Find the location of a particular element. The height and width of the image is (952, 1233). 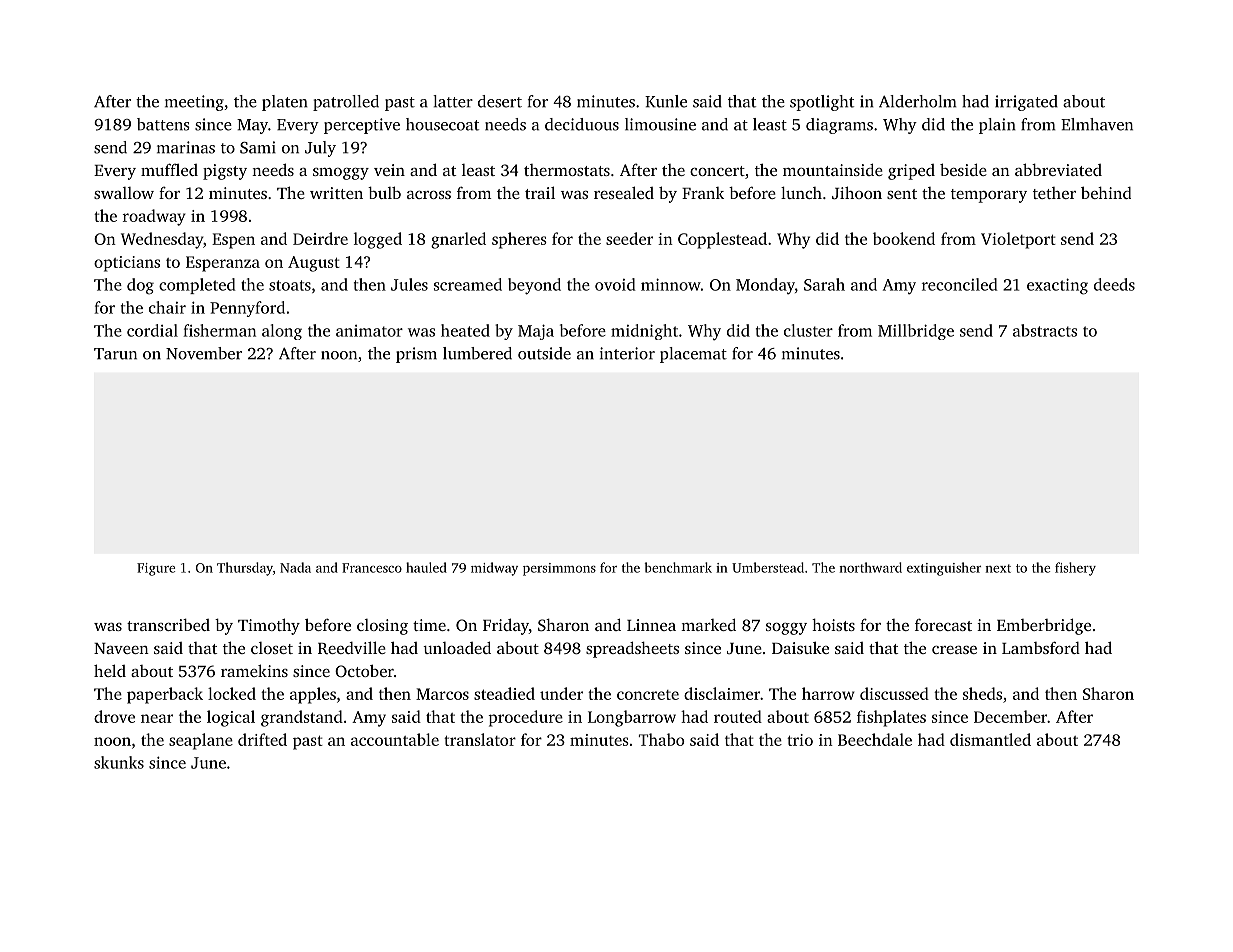

desert is located at coordinates (500, 101).
